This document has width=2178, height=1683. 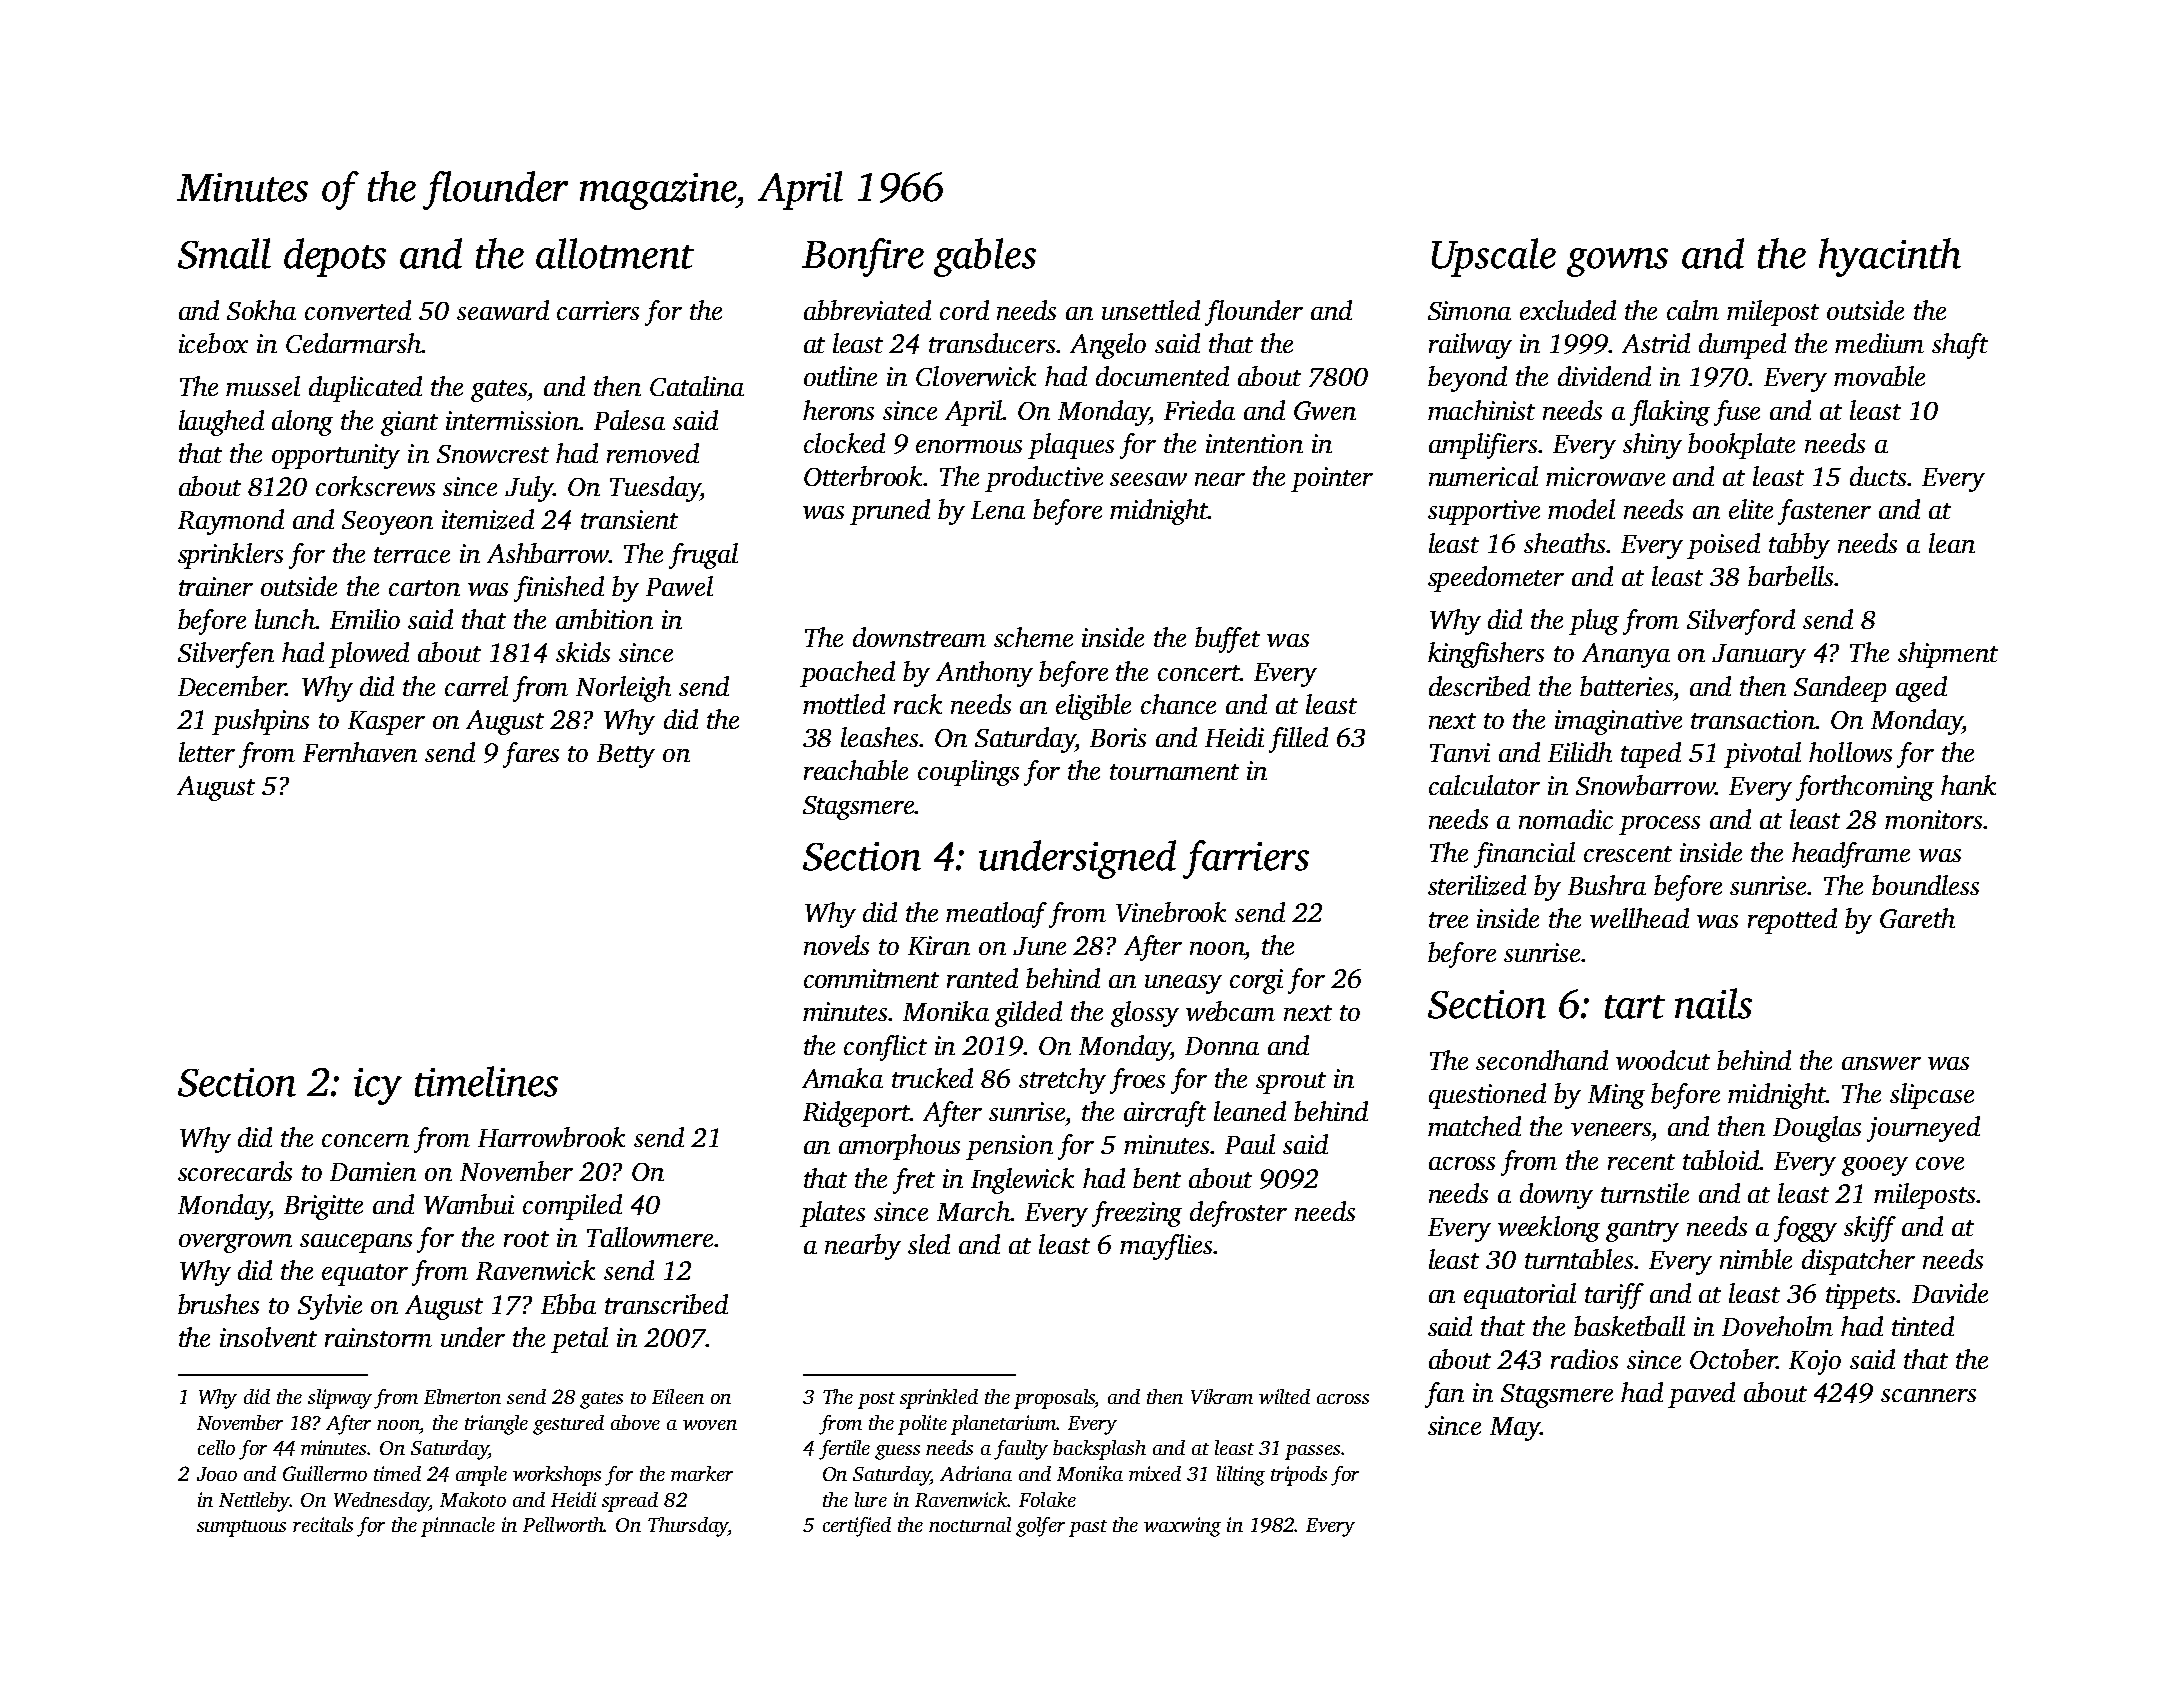 What do you see at coordinates (323, 1207) in the document?
I see `Brigitte` at bounding box center [323, 1207].
